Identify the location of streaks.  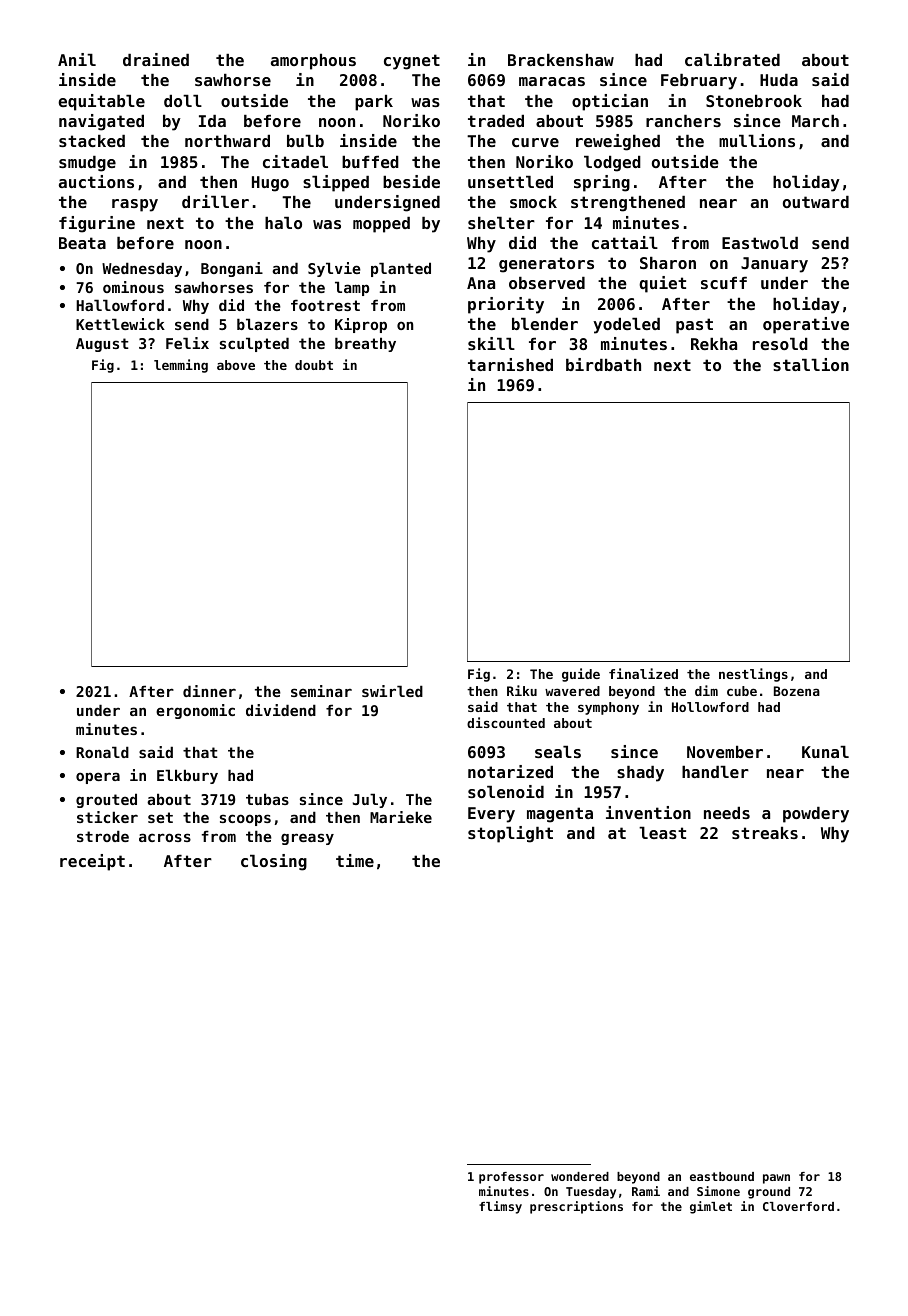
(765, 833).
